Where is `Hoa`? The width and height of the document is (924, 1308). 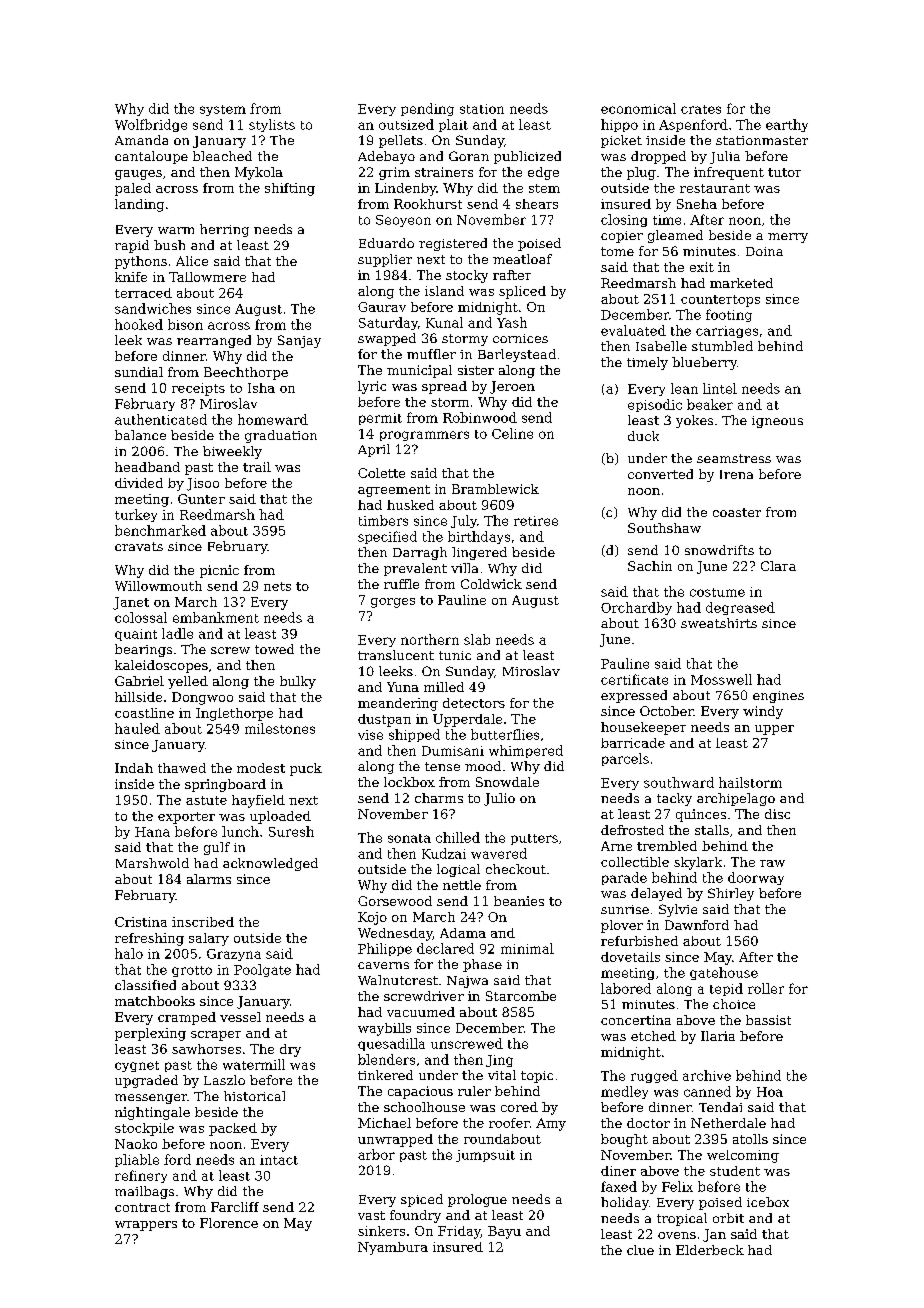
Hoa is located at coordinates (770, 1092).
